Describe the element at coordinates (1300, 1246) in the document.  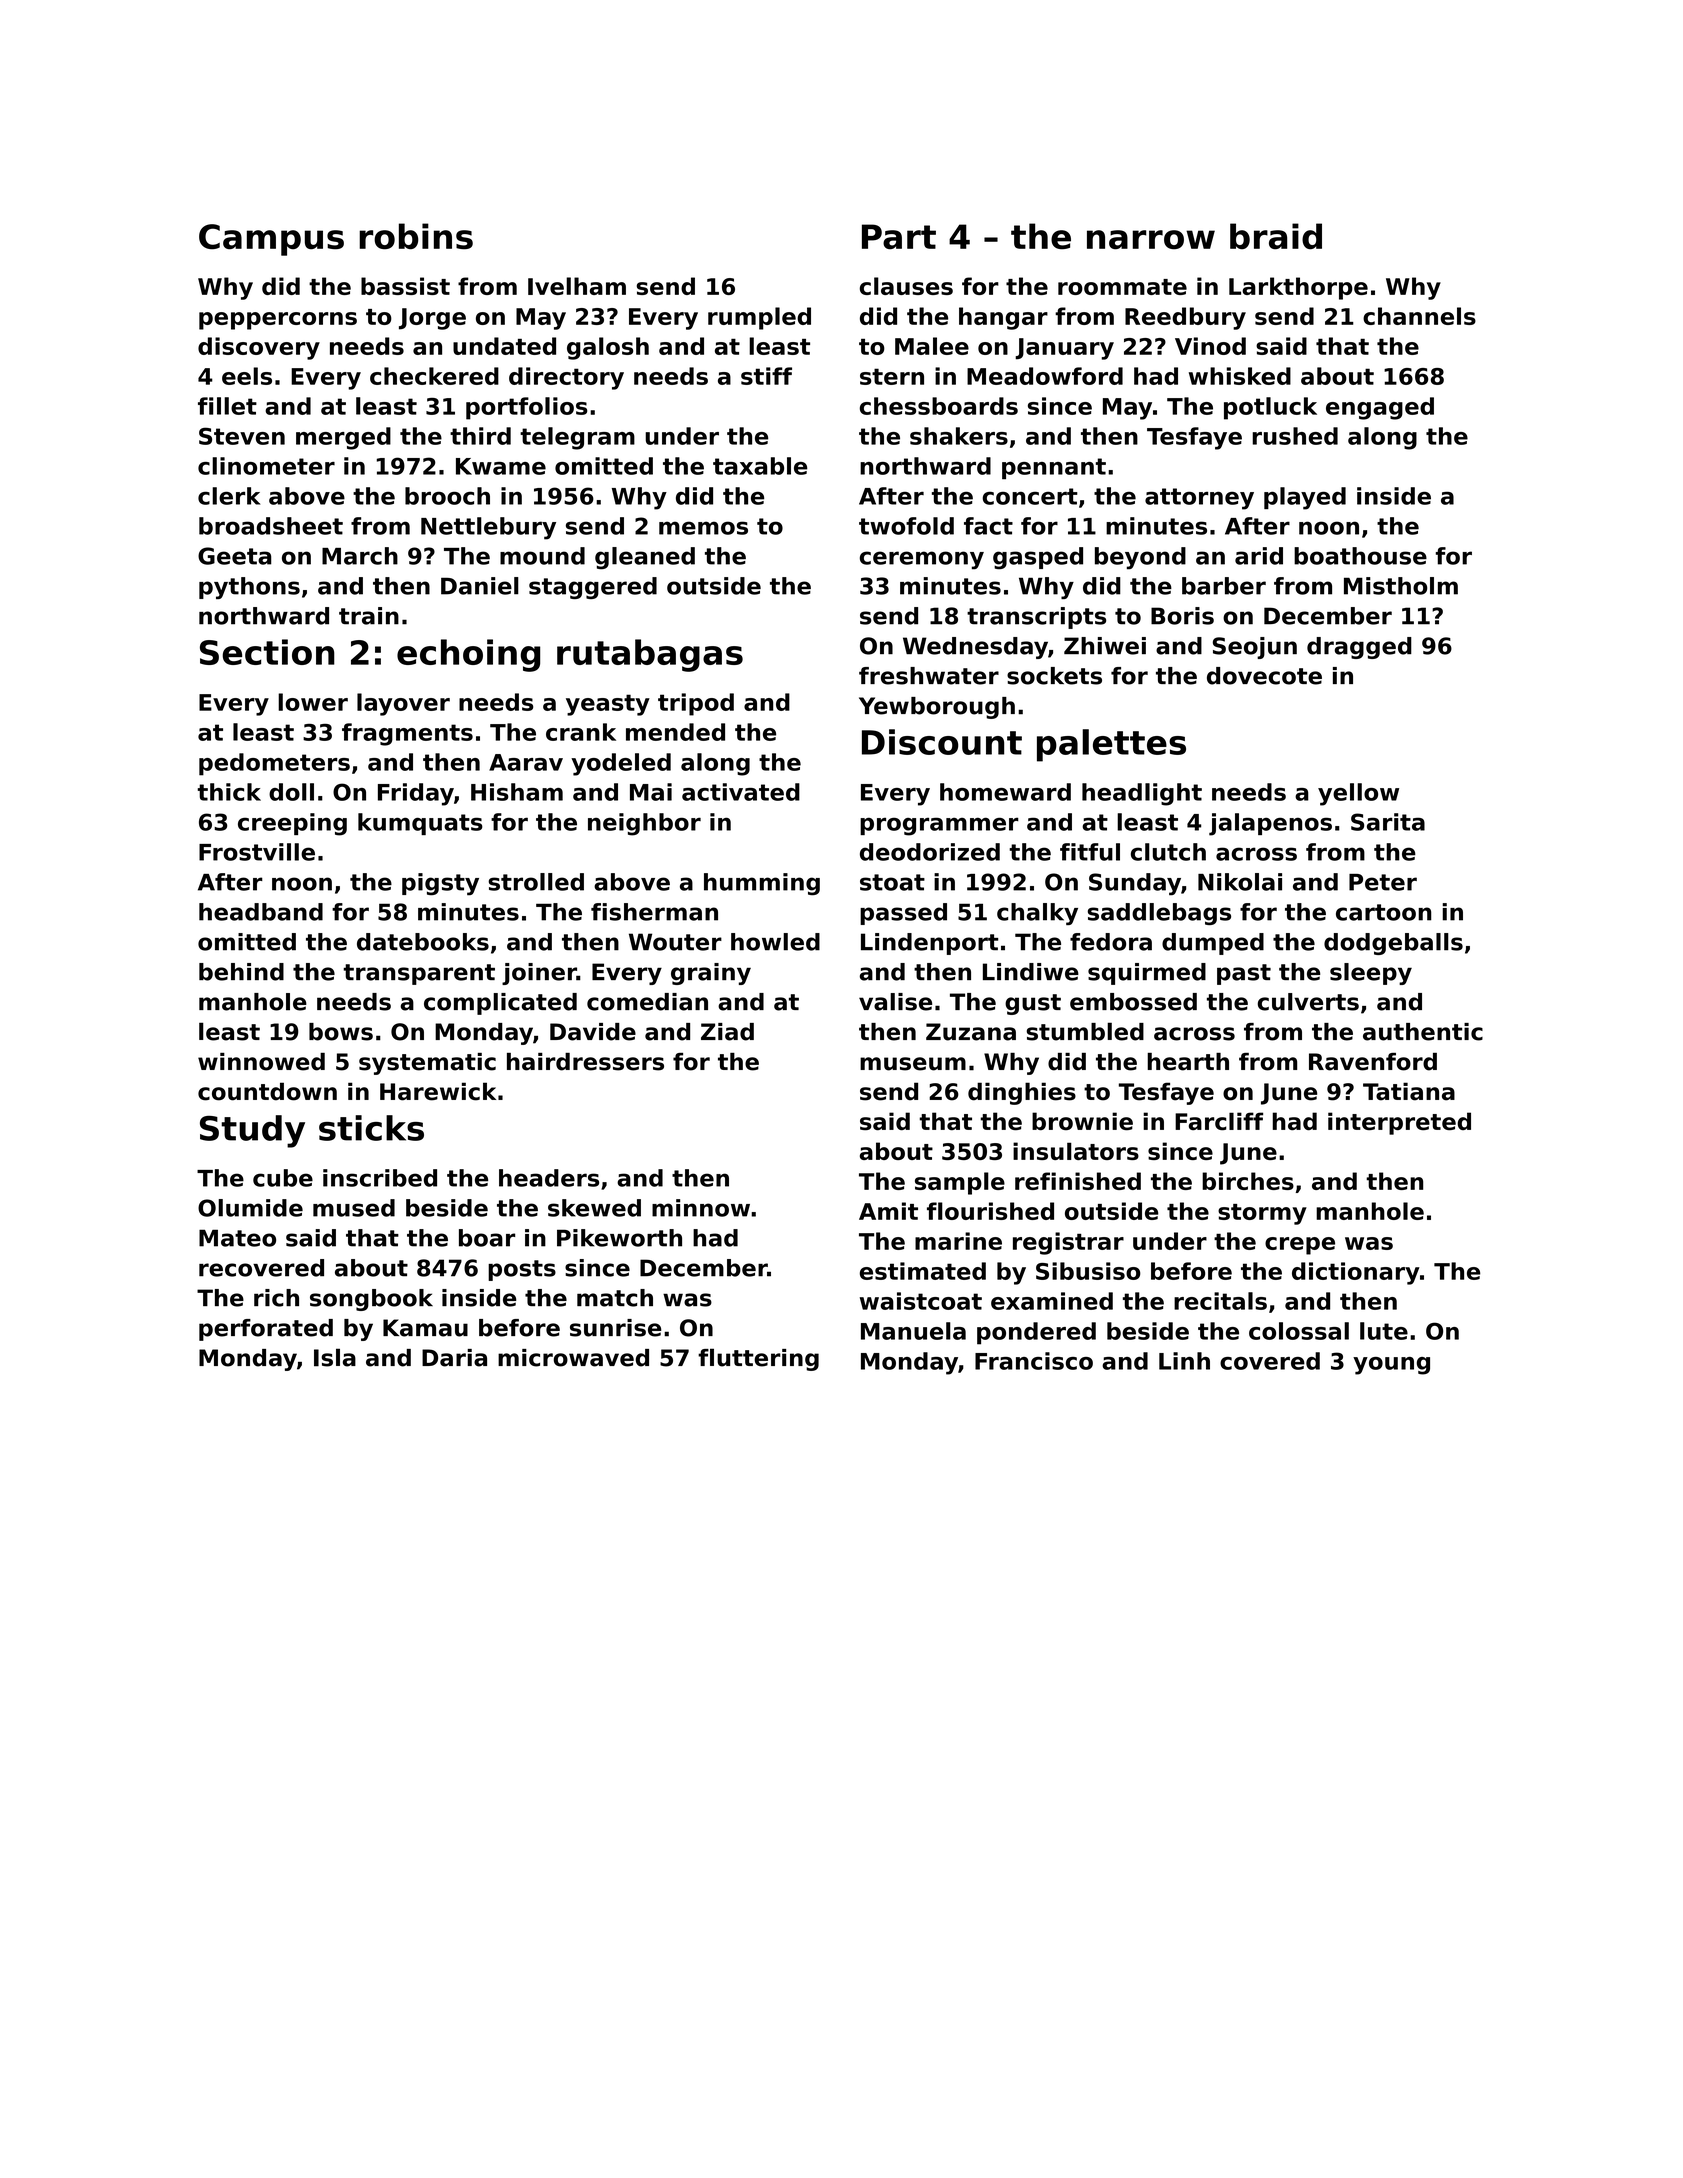
I see `crepe` at that location.
